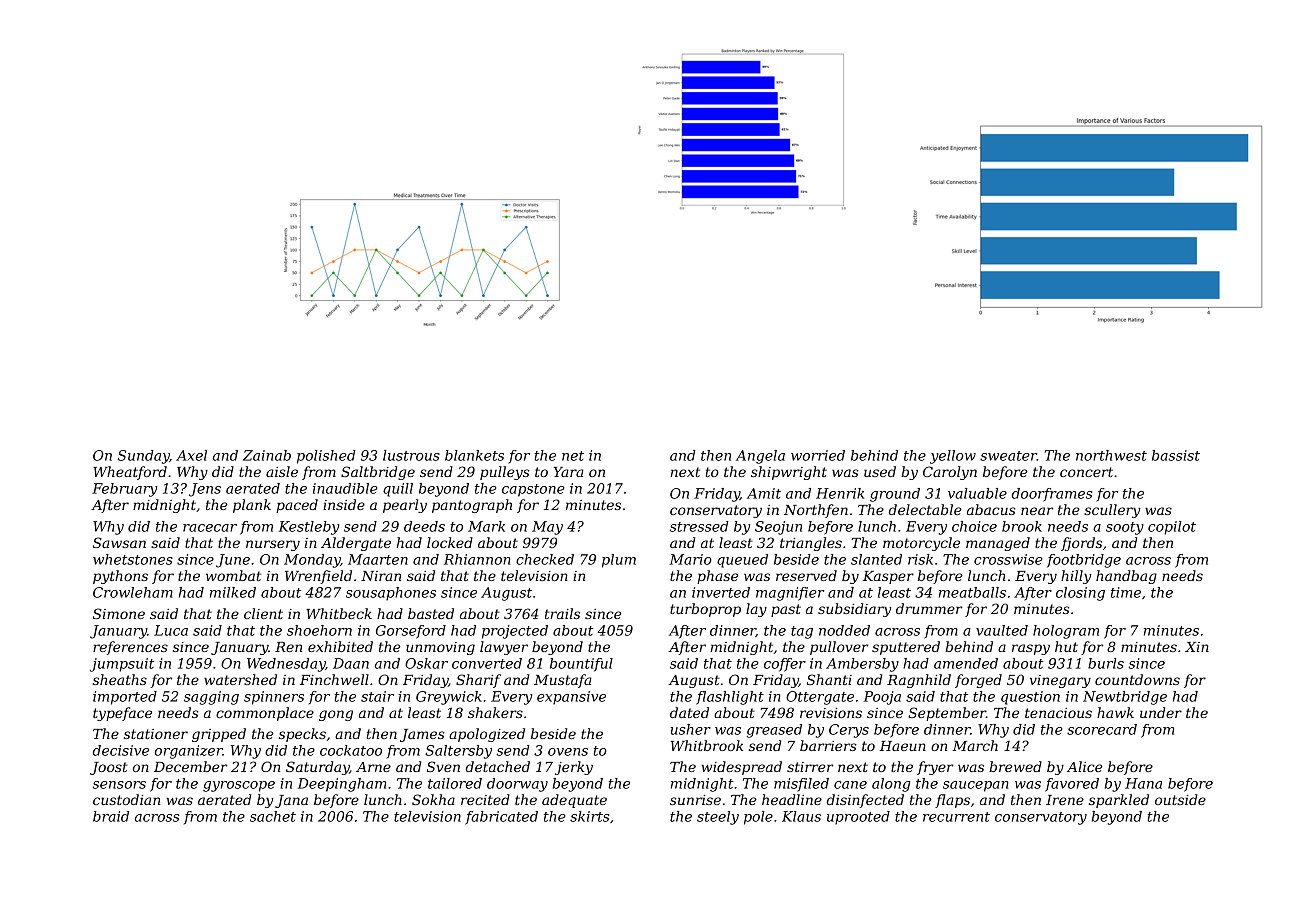  I want to click on sensors, so click(119, 785).
